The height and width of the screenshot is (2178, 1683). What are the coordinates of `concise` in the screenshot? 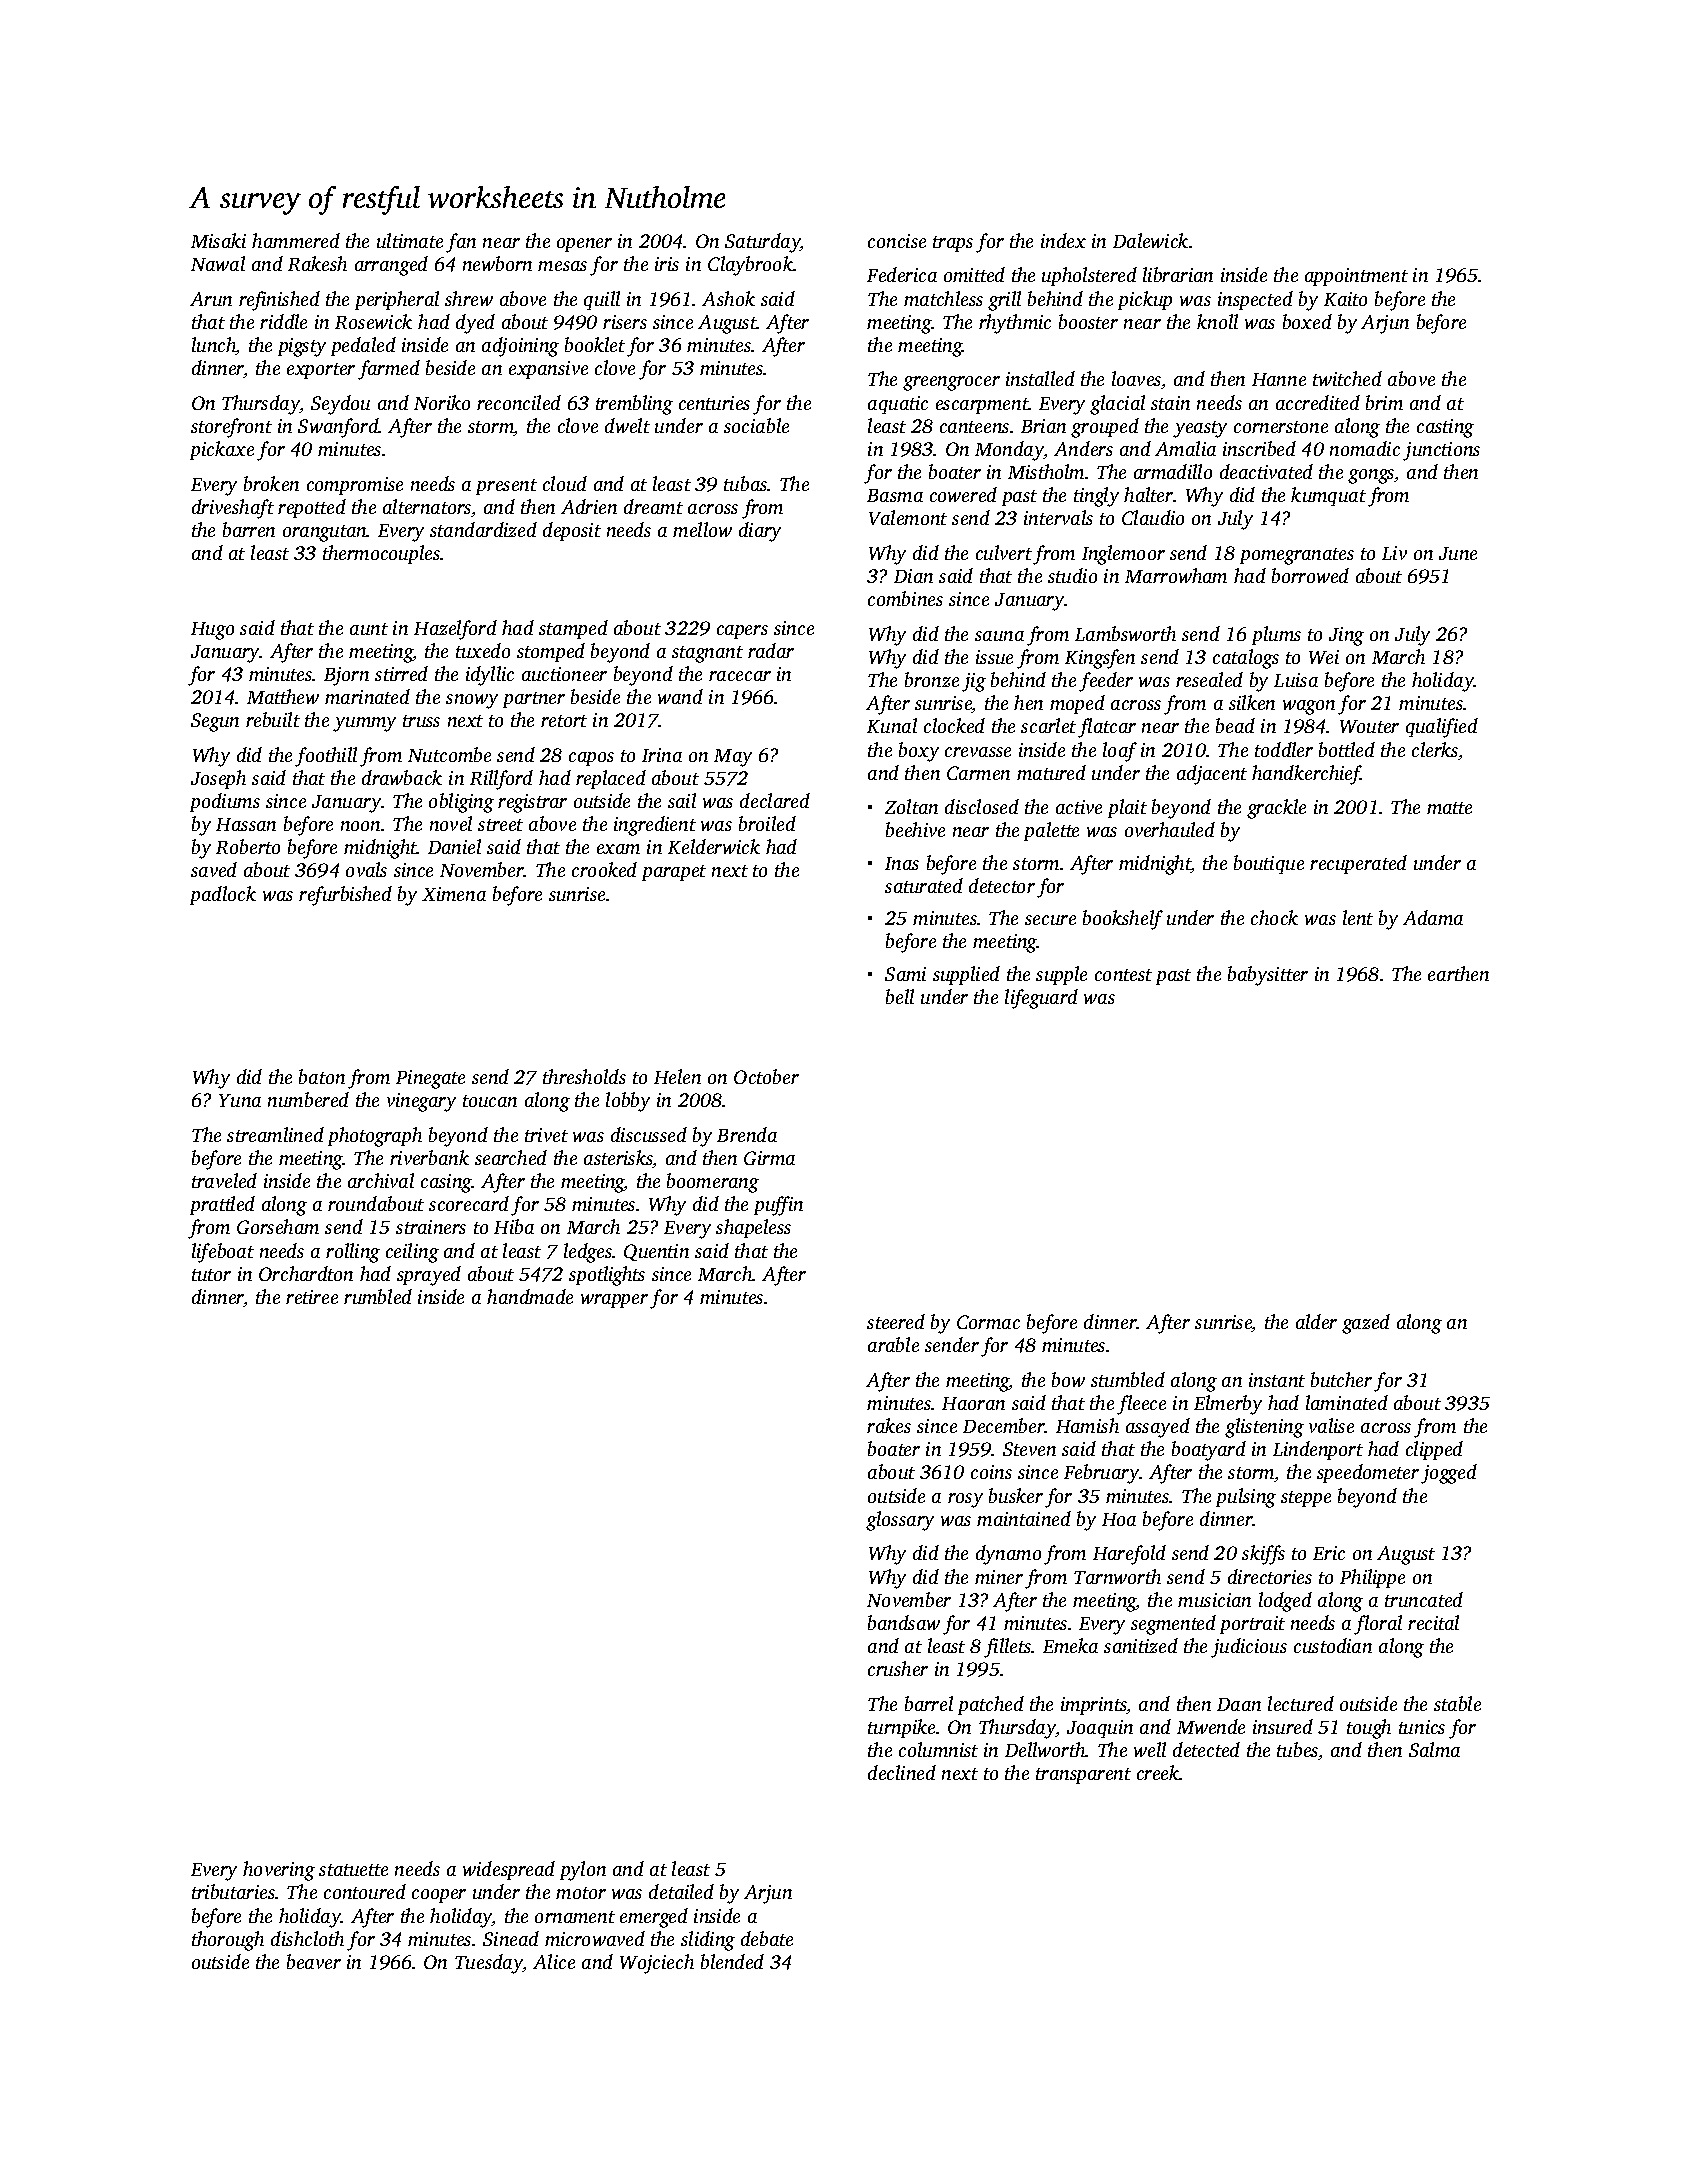 It's located at (897, 241).
